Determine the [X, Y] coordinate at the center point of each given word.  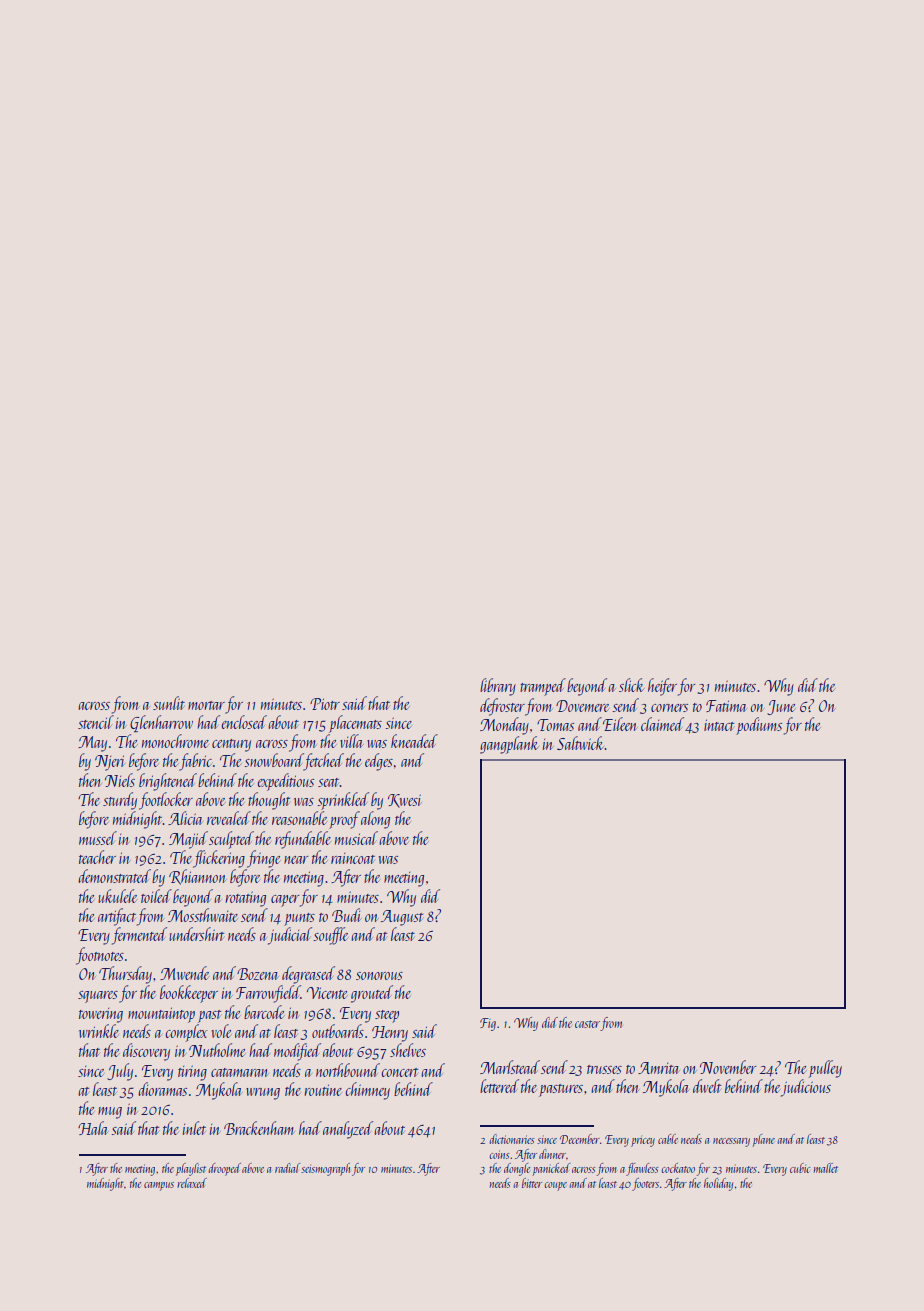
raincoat [353, 858]
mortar [206, 705]
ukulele [117, 896]
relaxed [192, 1183]
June [781, 707]
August [402, 918]
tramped [543, 687]
